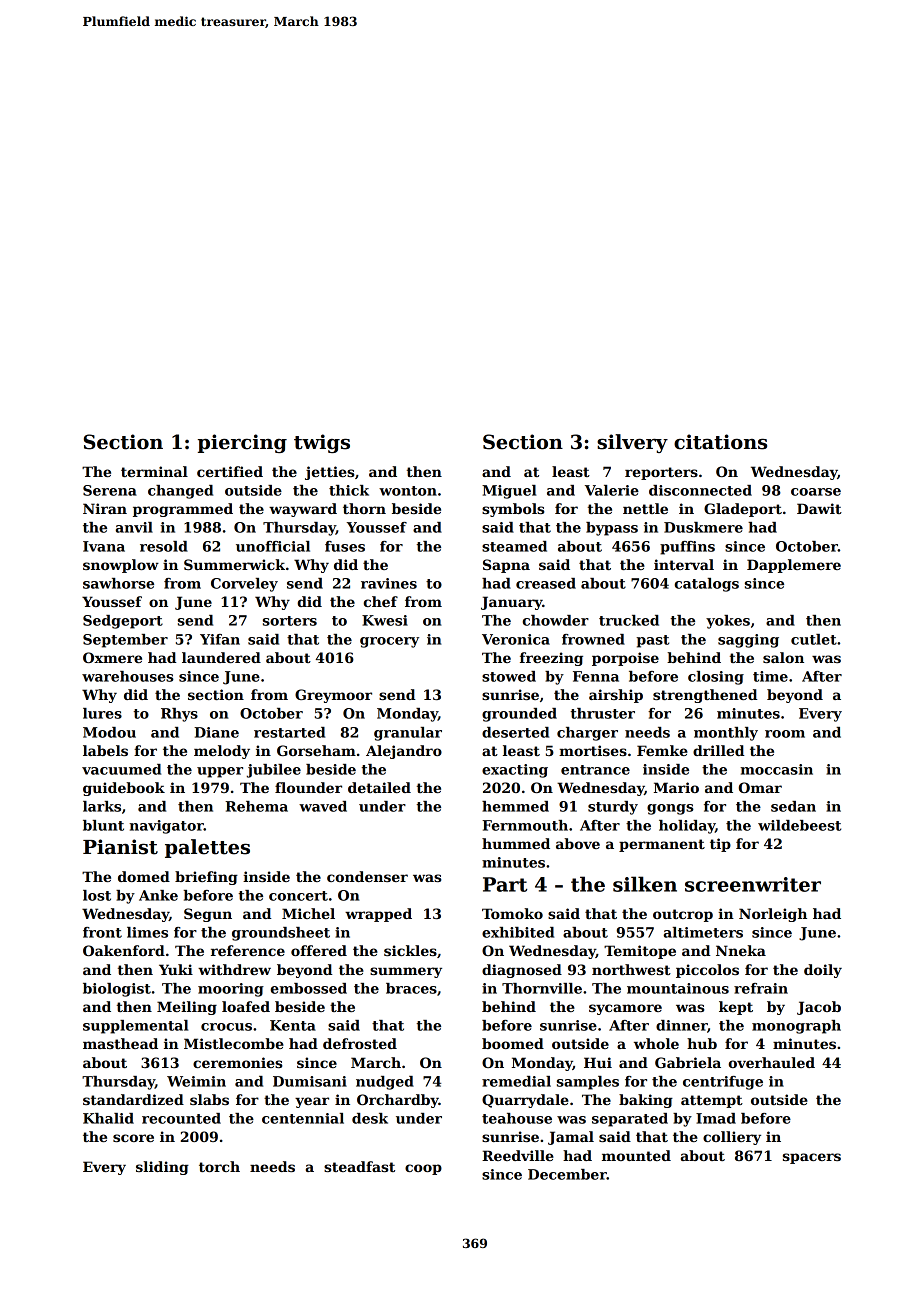  I want to click on grocery, so click(389, 642).
